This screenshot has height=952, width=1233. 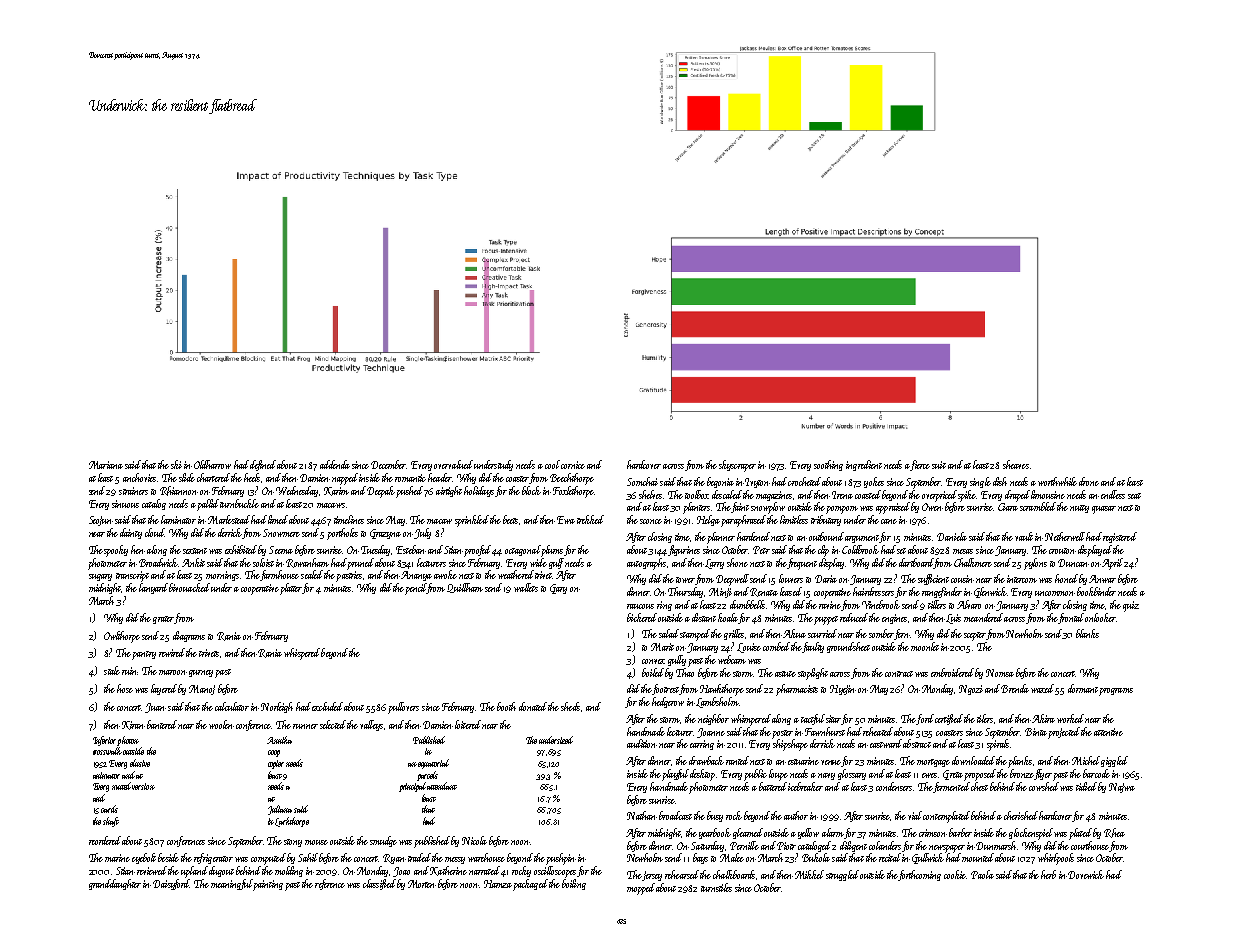 What do you see at coordinates (975, 636) in the screenshot?
I see `scepter` at bounding box center [975, 636].
